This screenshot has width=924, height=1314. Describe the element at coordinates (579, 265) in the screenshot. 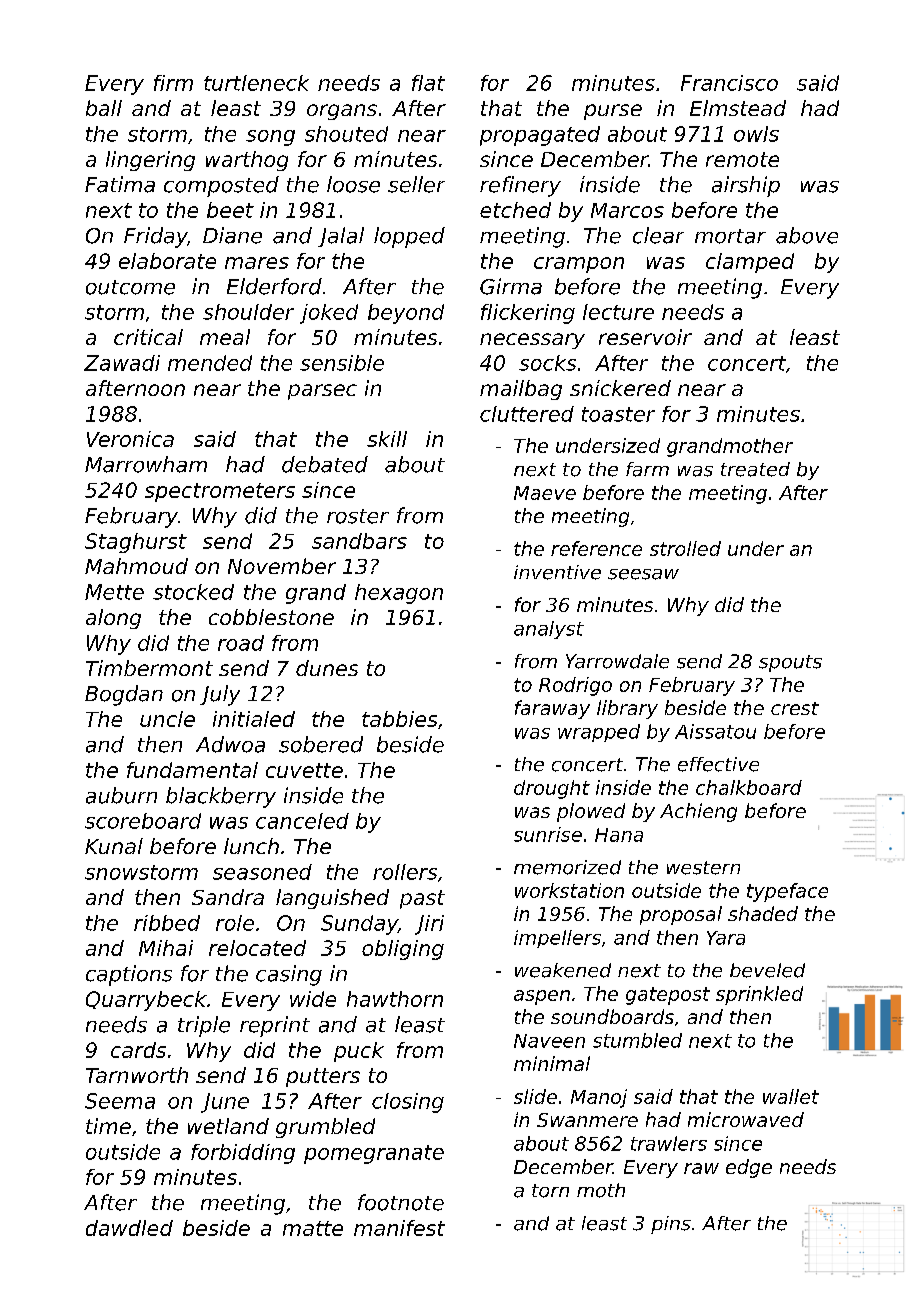

I see `crampon` at that location.
